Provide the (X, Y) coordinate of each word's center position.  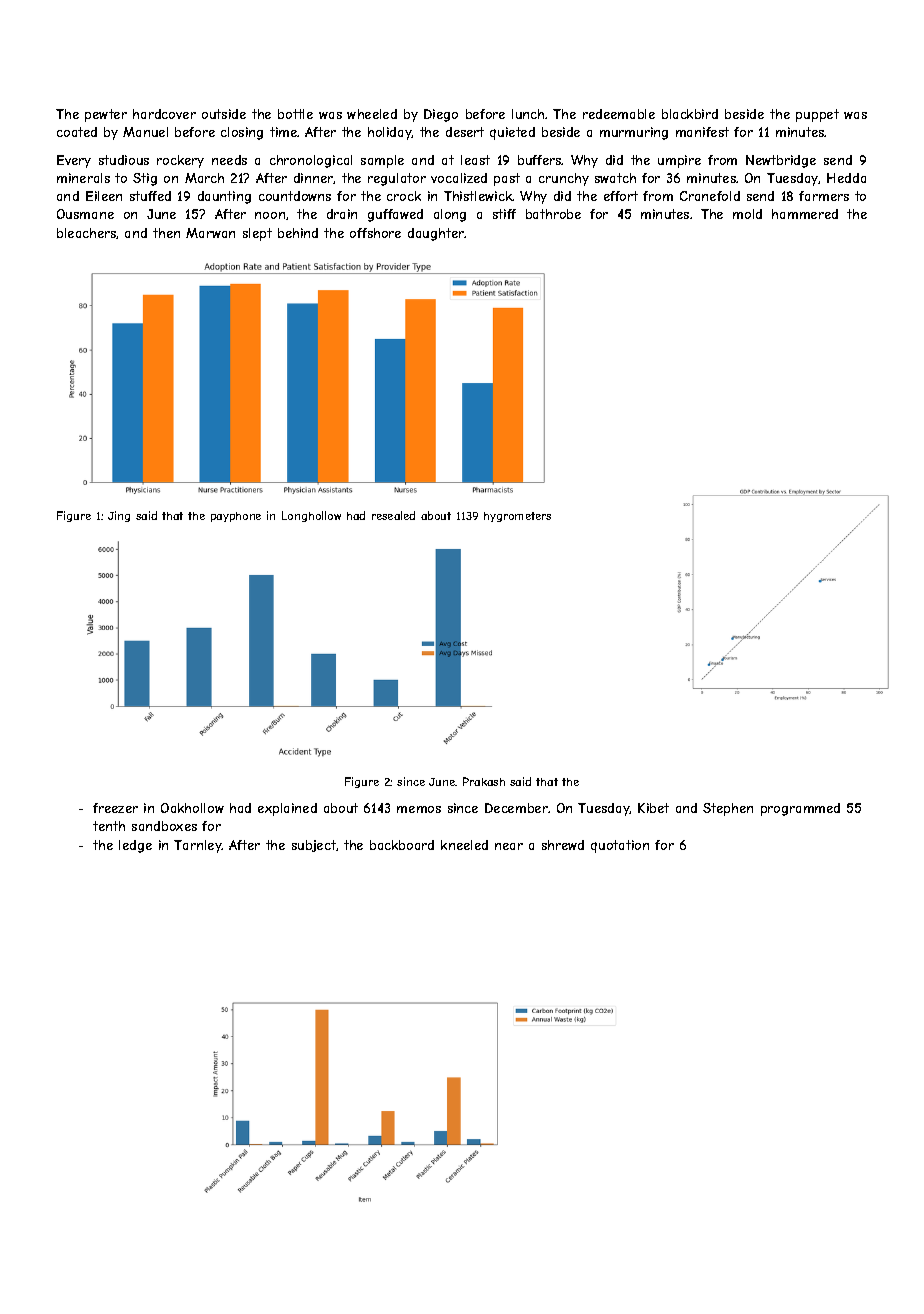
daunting (224, 197)
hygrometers (517, 517)
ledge (135, 846)
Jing (119, 516)
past (507, 179)
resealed (393, 515)
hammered (805, 214)
